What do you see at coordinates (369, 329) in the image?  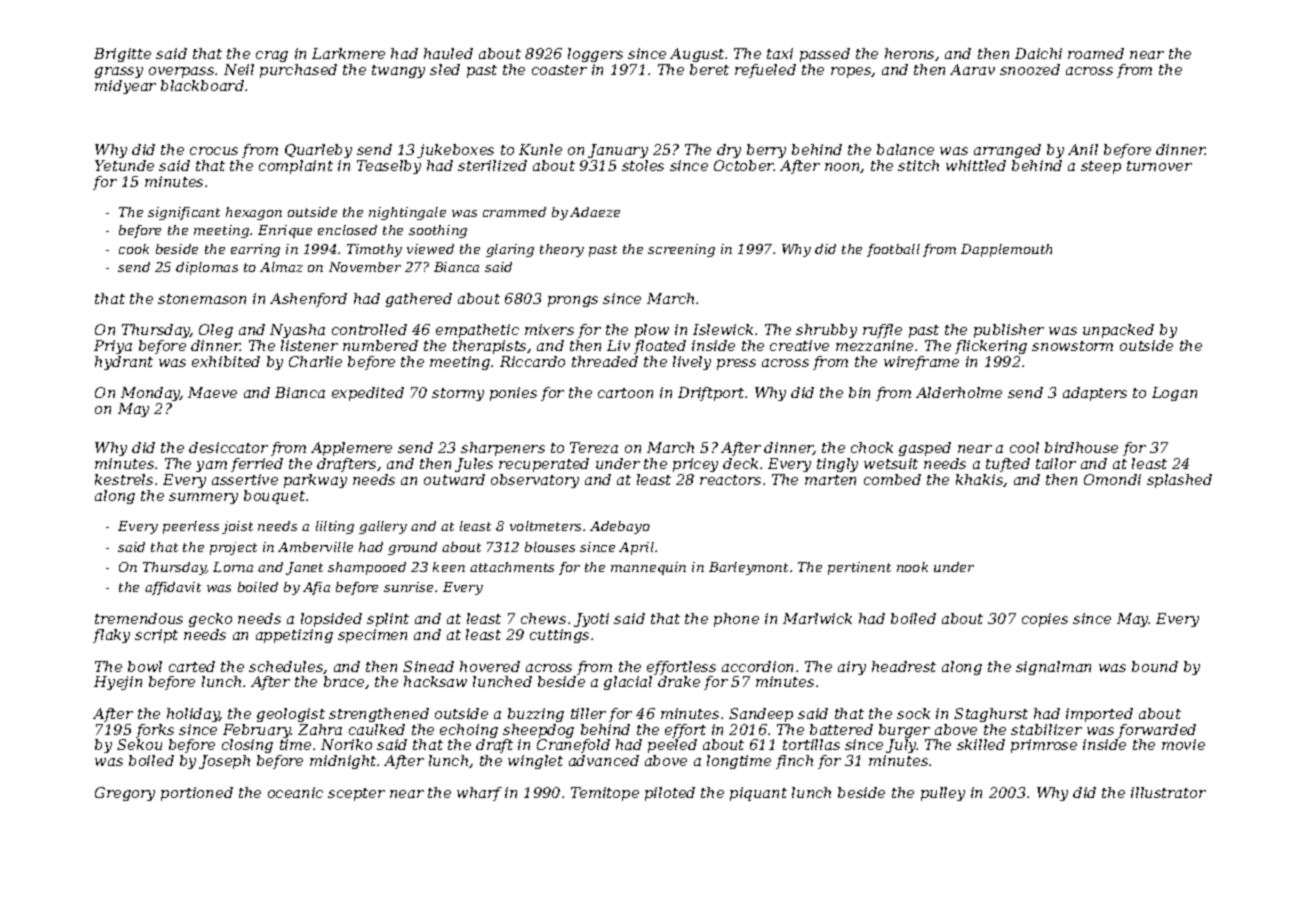 I see `controlled` at bounding box center [369, 329].
